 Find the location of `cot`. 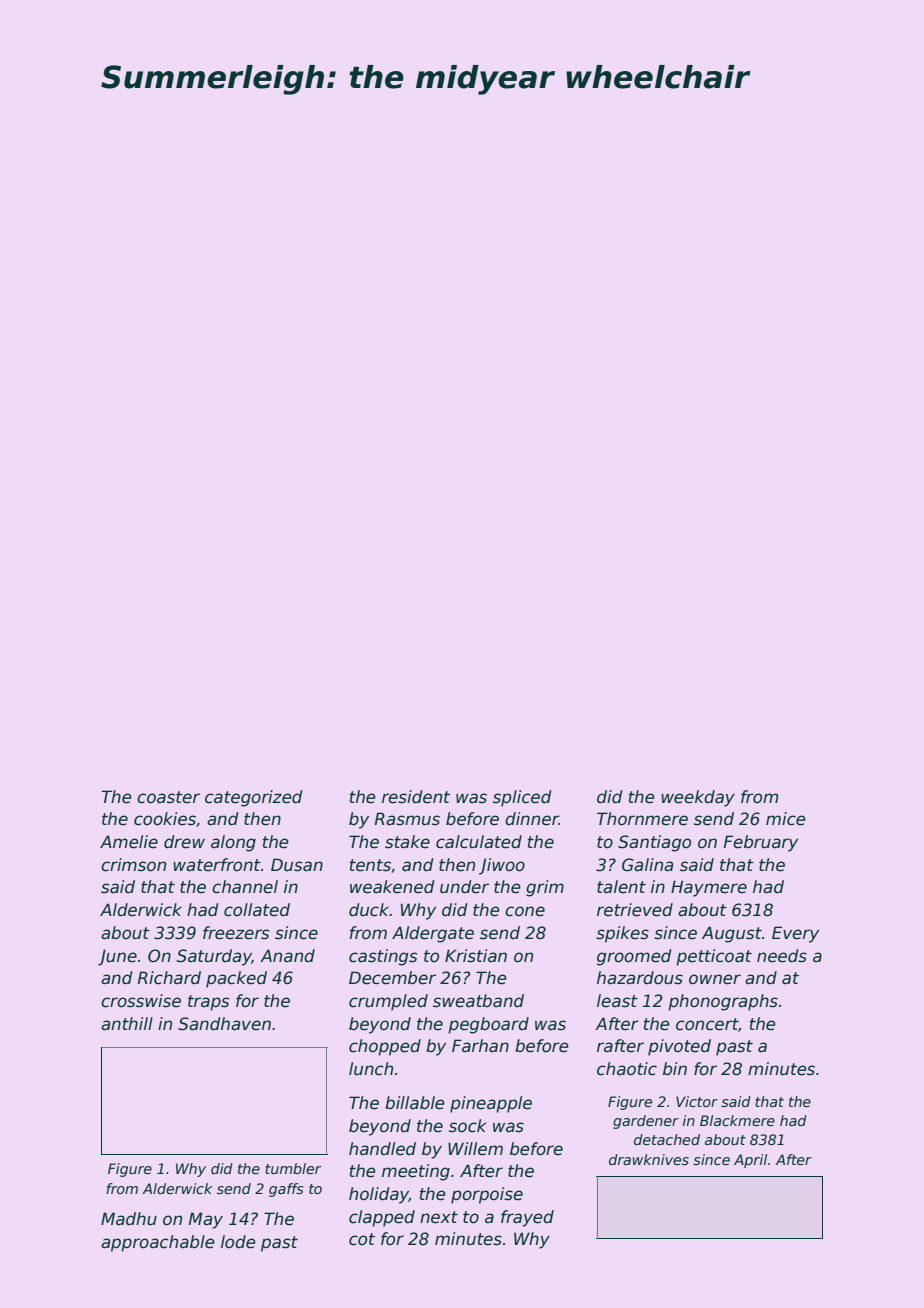

cot is located at coordinates (362, 1239).
